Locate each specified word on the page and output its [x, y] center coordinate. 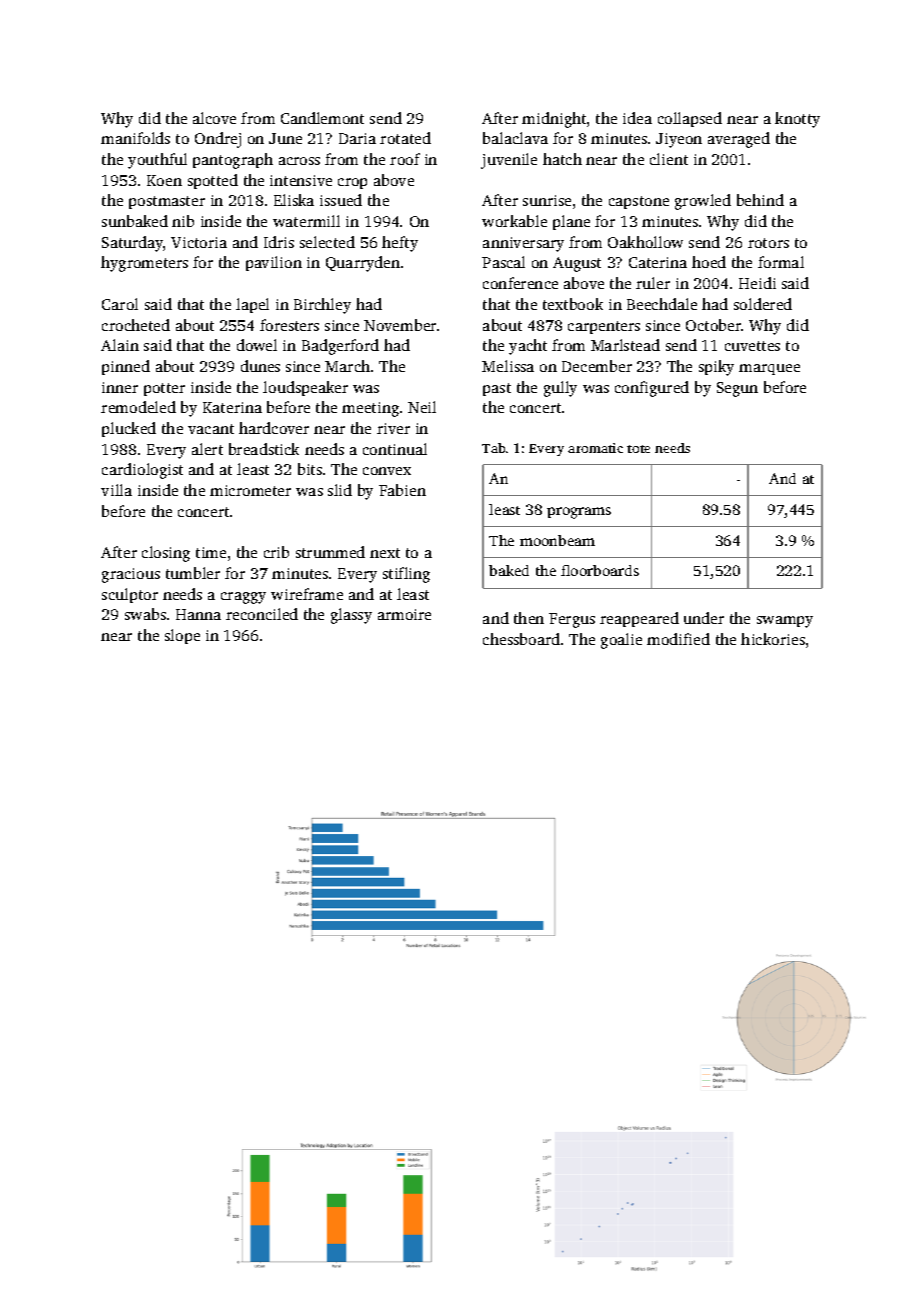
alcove [214, 118]
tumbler [193, 573]
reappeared [639, 619]
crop [352, 183]
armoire [404, 614]
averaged [739, 140]
